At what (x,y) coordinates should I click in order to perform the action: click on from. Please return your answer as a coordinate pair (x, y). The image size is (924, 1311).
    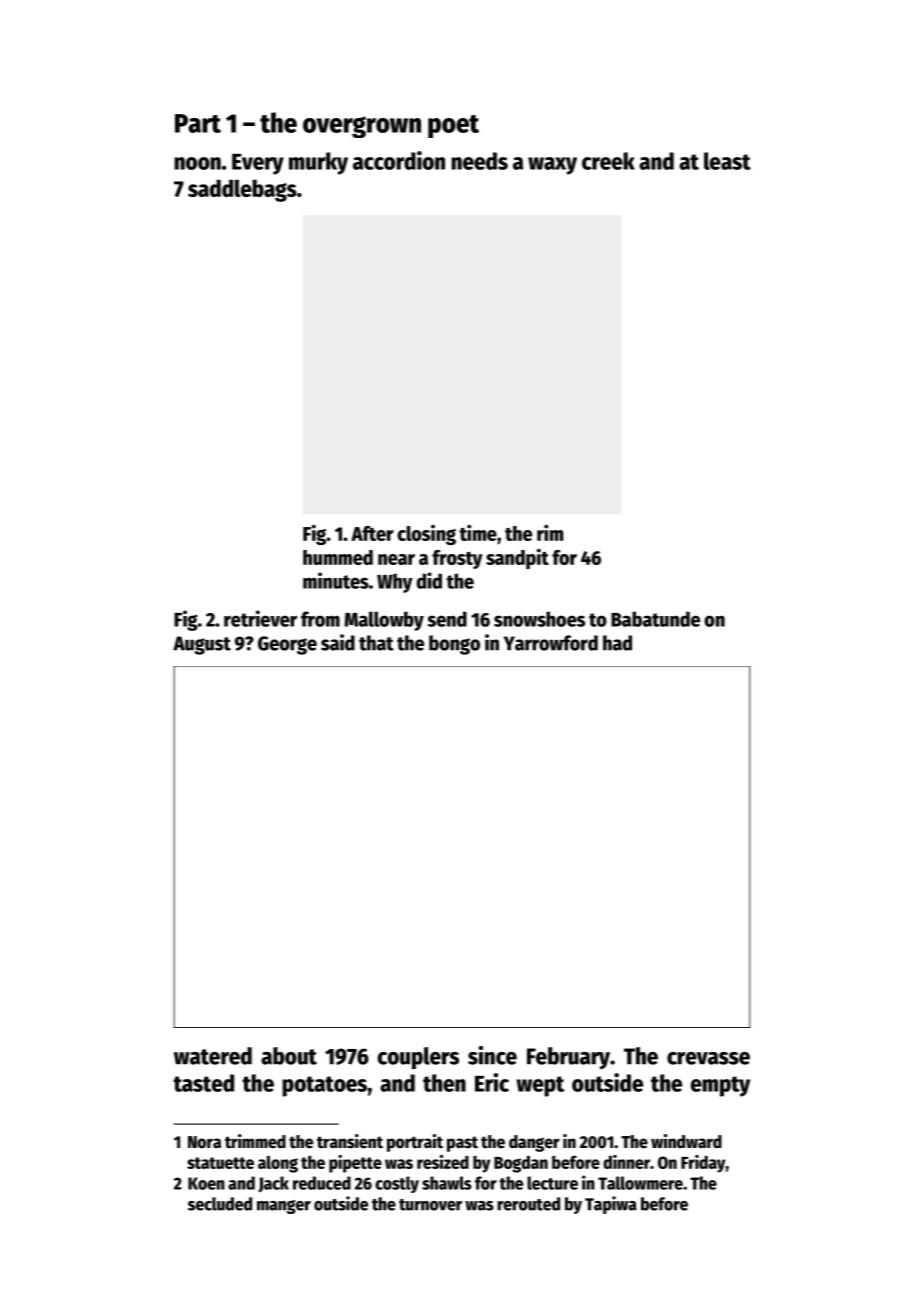
    Looking at the image, I should click on (320, 619).
